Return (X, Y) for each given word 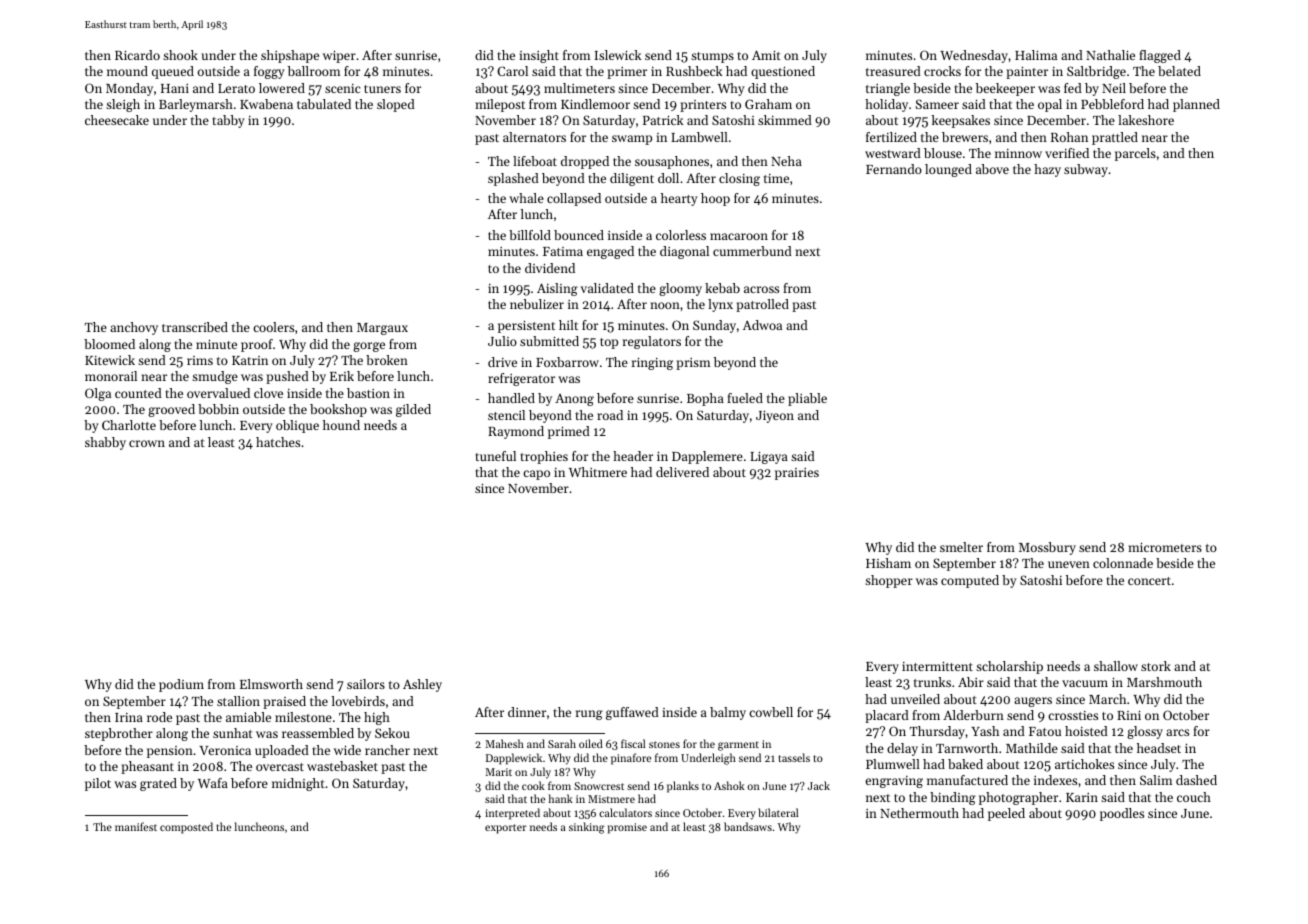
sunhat (233, 733)
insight (539, 56)
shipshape (290, 56)
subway (1086, 170)
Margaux (382, 329)
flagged (1160, 56)
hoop (715, 199)
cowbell (771, 712)
